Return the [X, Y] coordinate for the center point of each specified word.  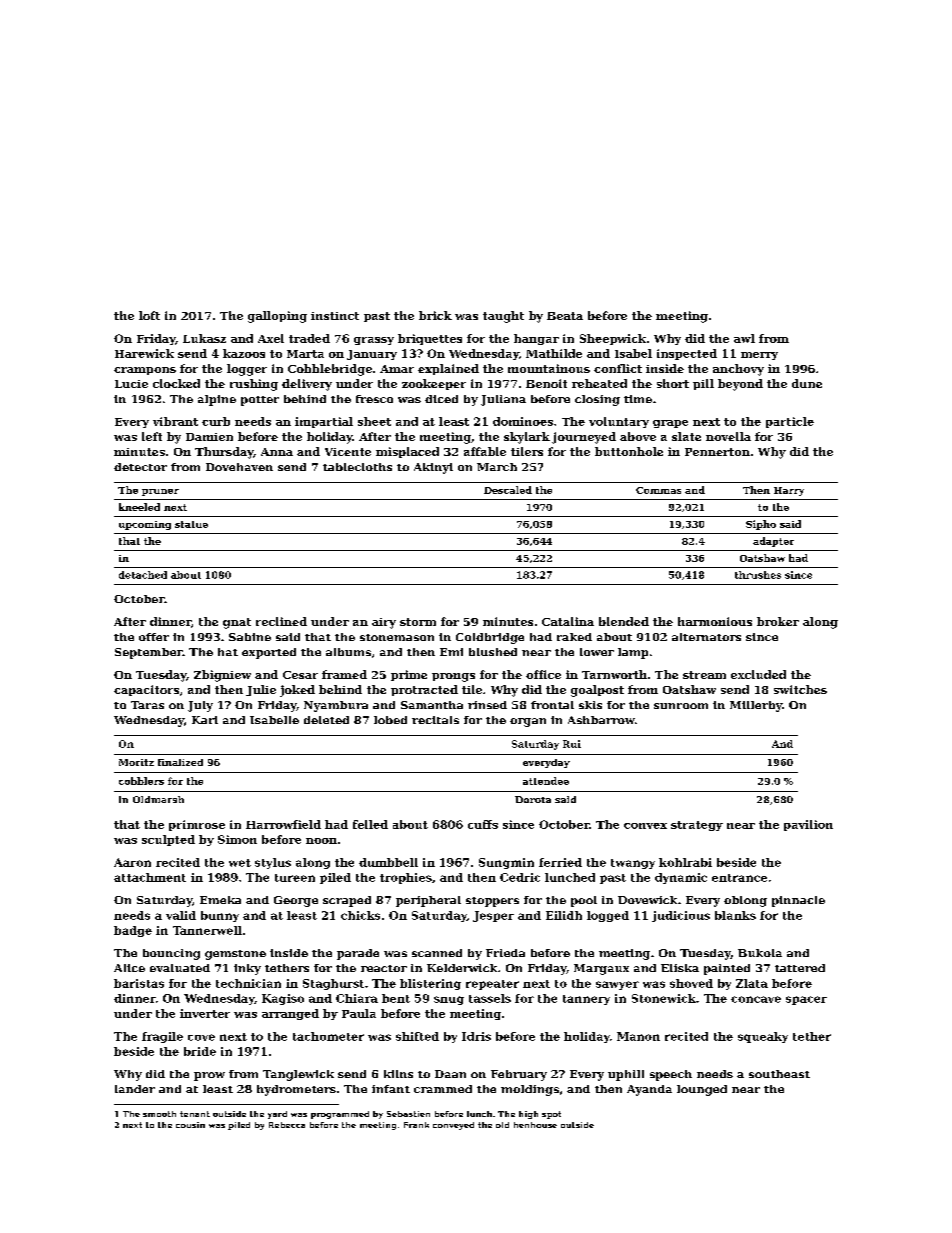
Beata [565, 316]
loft [149, 315]
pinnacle [798, 901]
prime [409, 675]
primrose [197, 825]
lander [135, 1089]
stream [704, 675]
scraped [347, 901]
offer [154, 637]
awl [744, 338]
